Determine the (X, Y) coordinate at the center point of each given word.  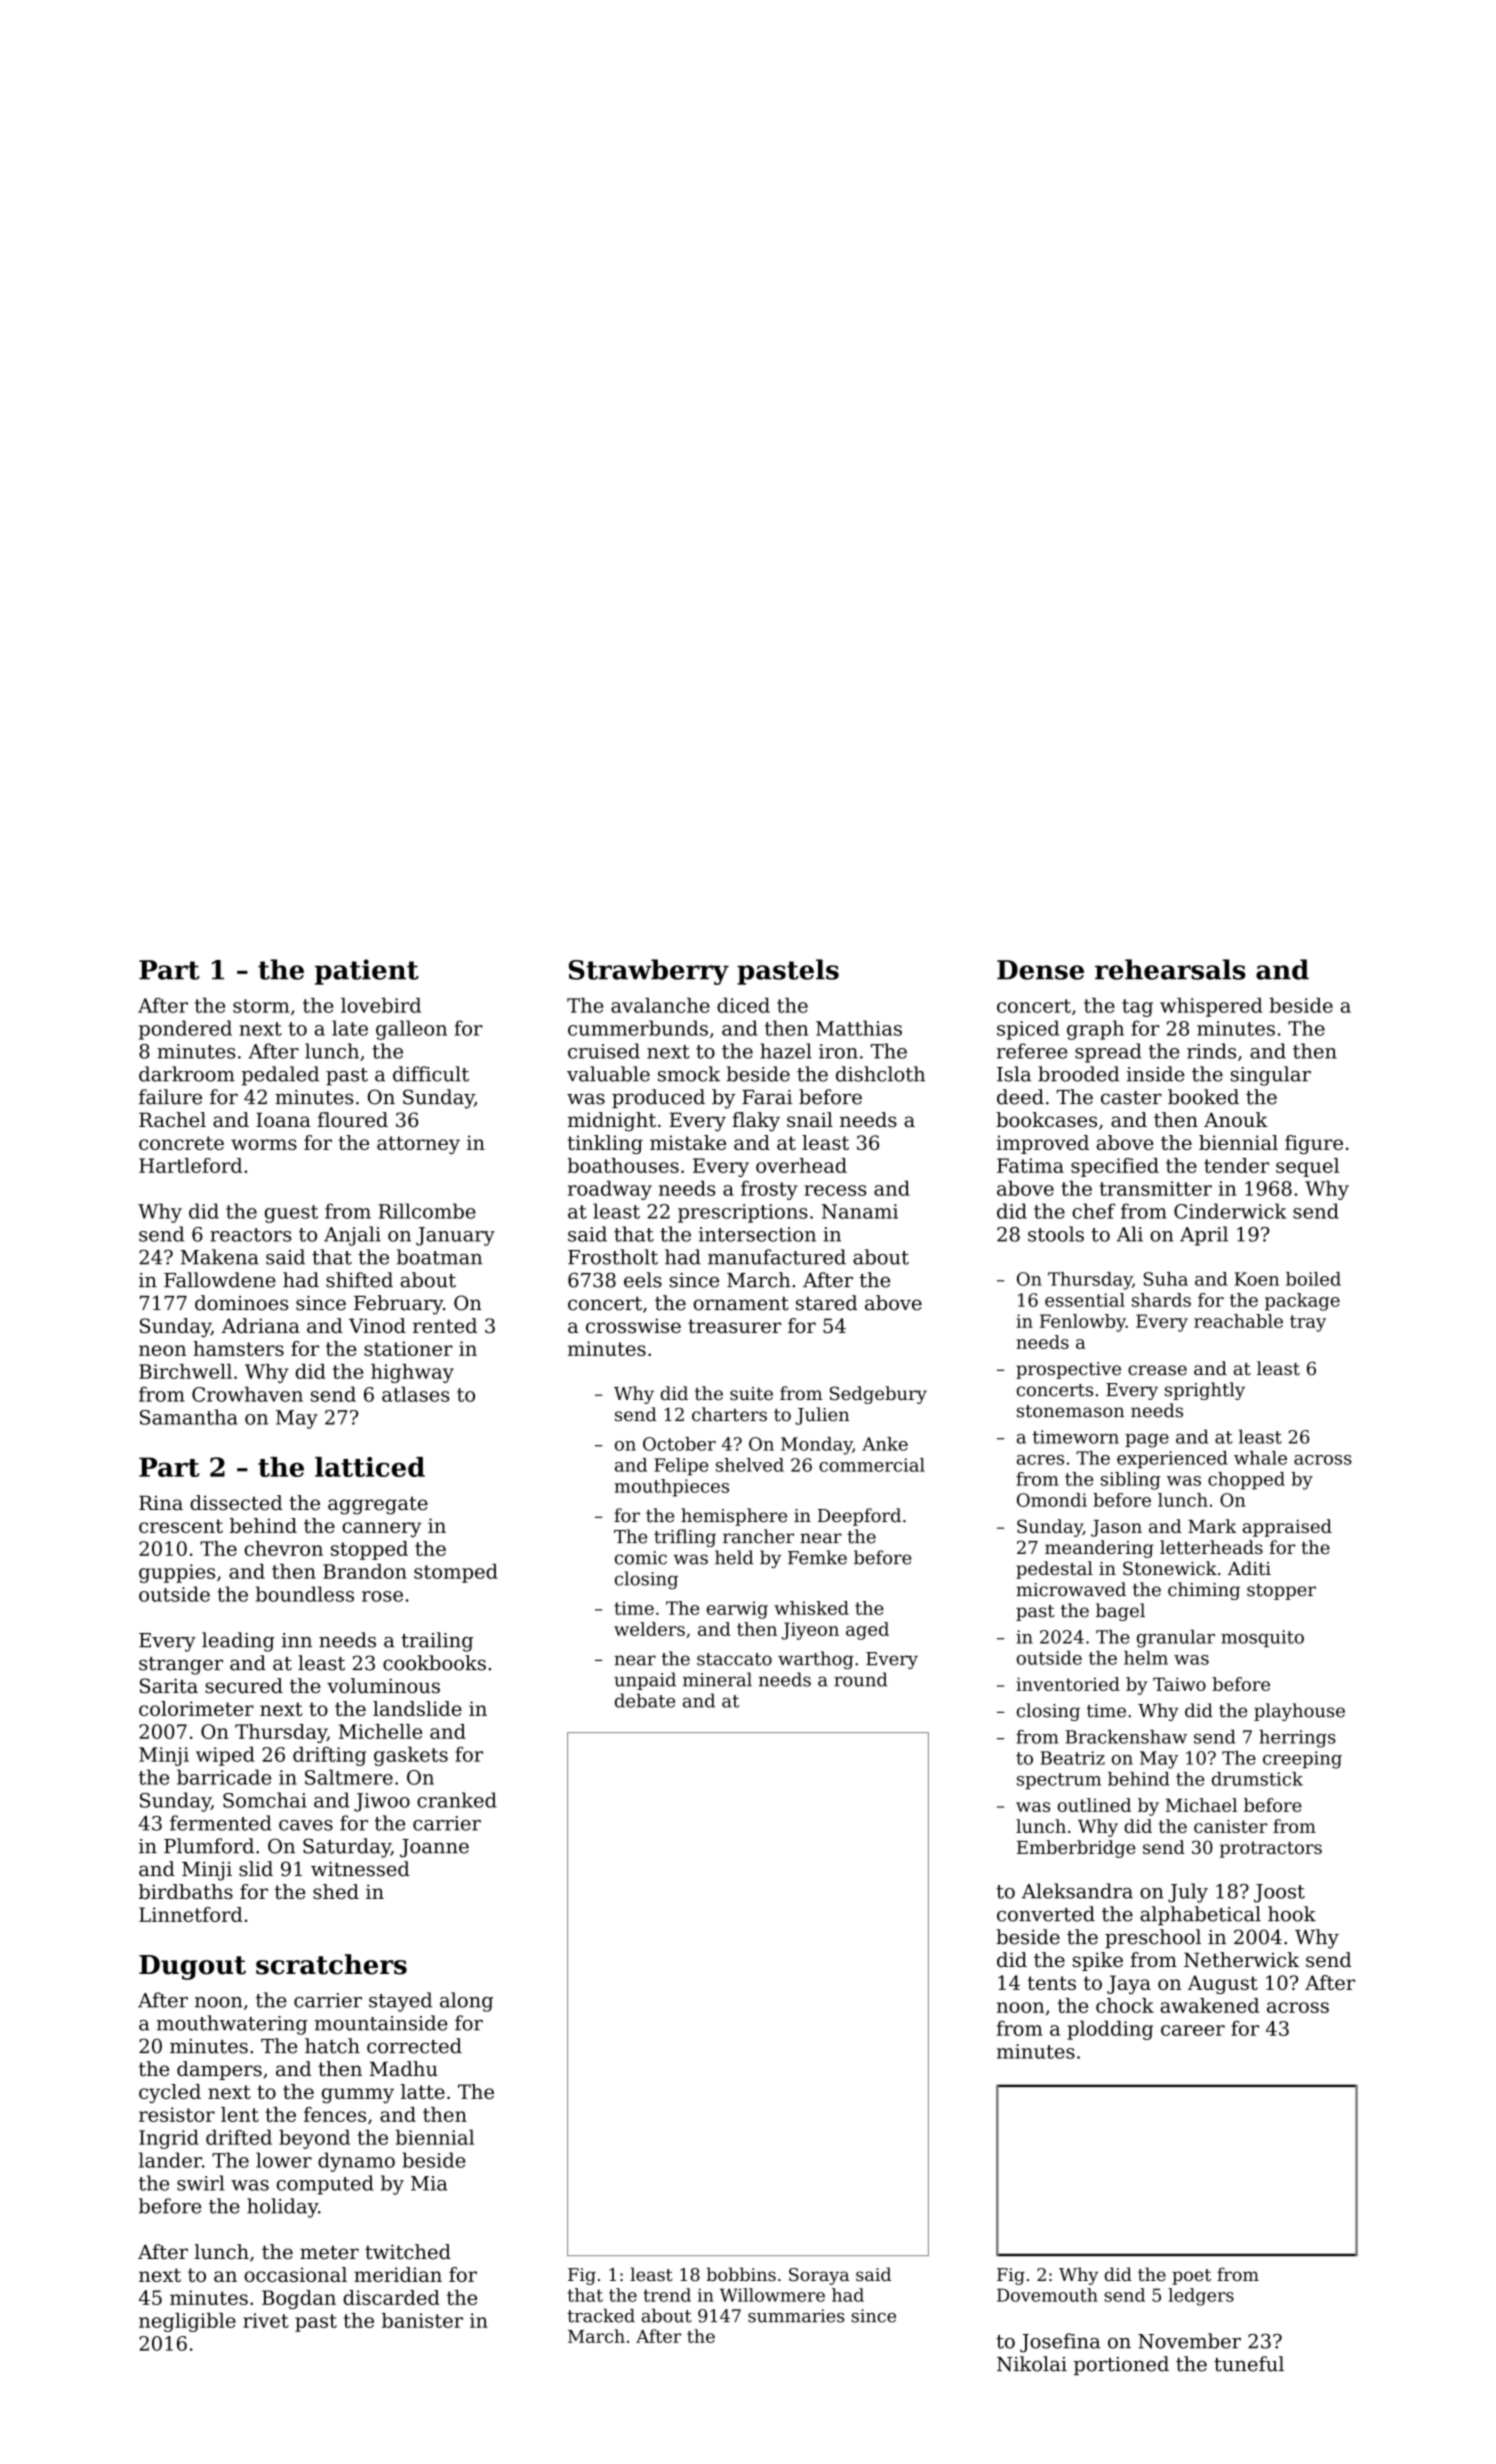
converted (1046, 1914)
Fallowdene (220, 1280)
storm (261, 1006)
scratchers (331, 1964)
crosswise (633, 1325)
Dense (1040, 970)
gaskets (411, 1756)
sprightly (1205, 1391)
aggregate (378, 1505)
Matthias (859, 1028)
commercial (872, 1465)
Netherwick (1241, 1960)
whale (1260, 1458)
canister (1230, 1826)
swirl (201, 2183)
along (466, 2002)
